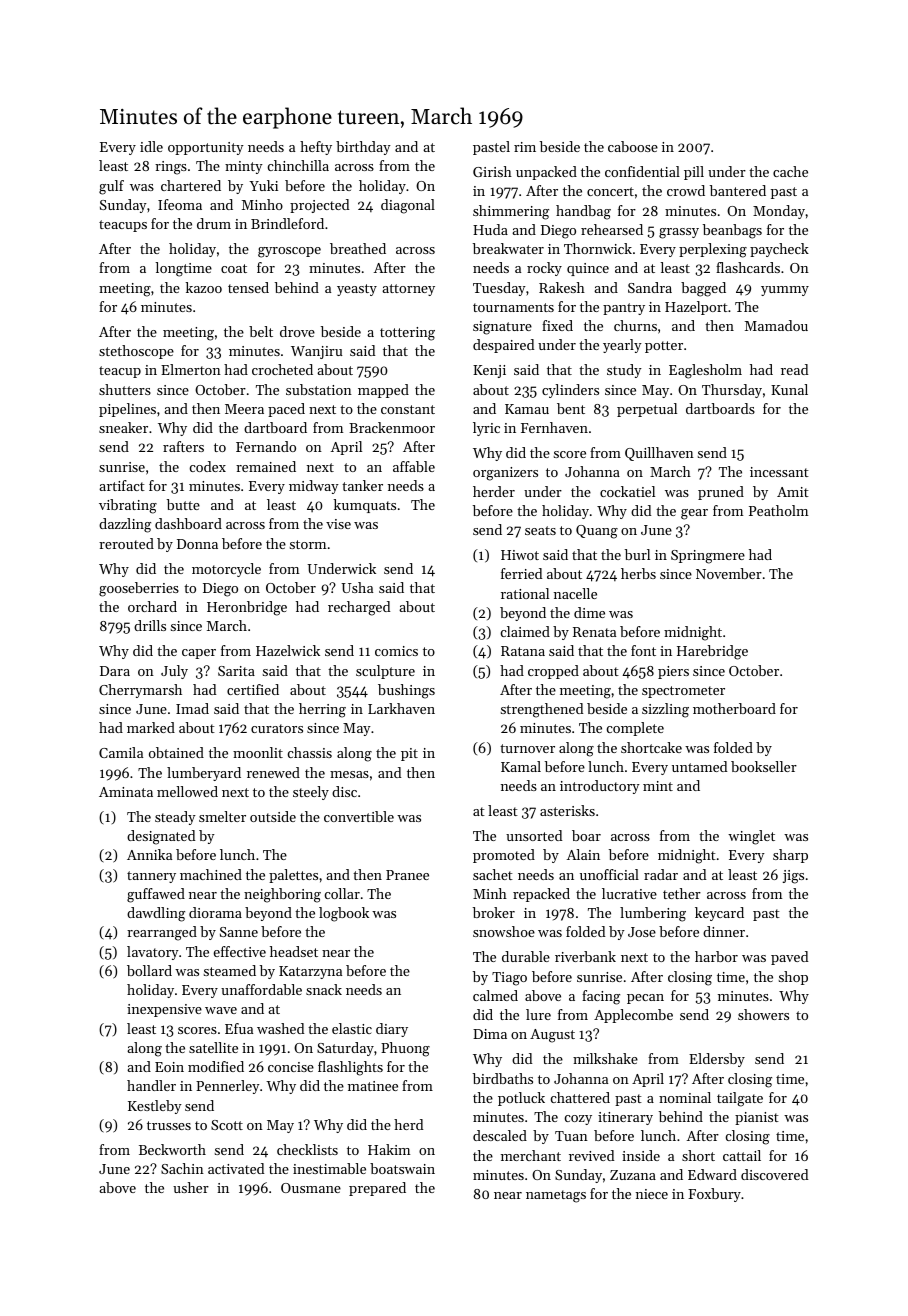 This page has width=908, height=1316. Describe the element at coordinates (155, 1107) in the page. I see `Kestleby` at that location.
